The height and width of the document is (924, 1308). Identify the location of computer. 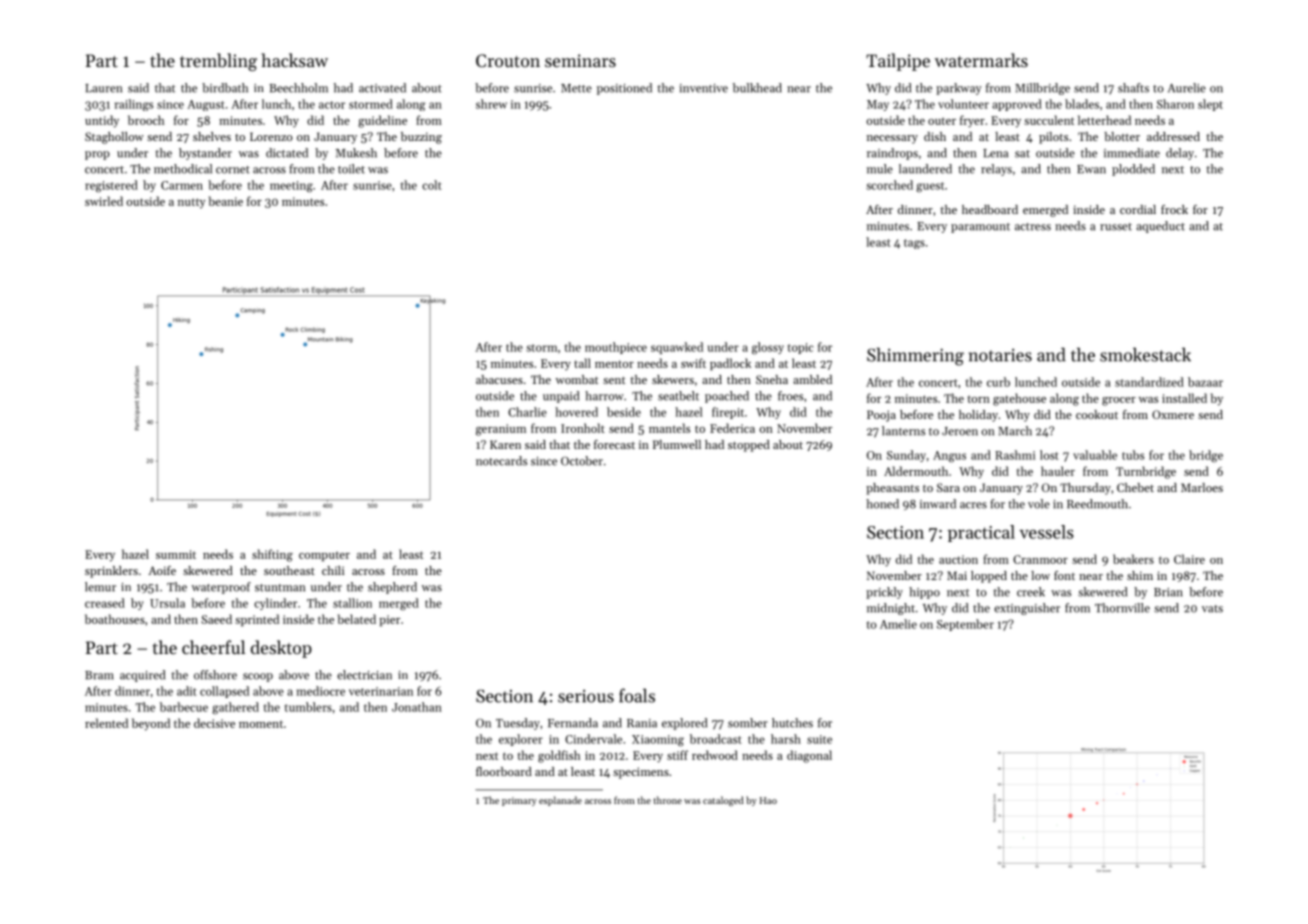
(324, 556).
